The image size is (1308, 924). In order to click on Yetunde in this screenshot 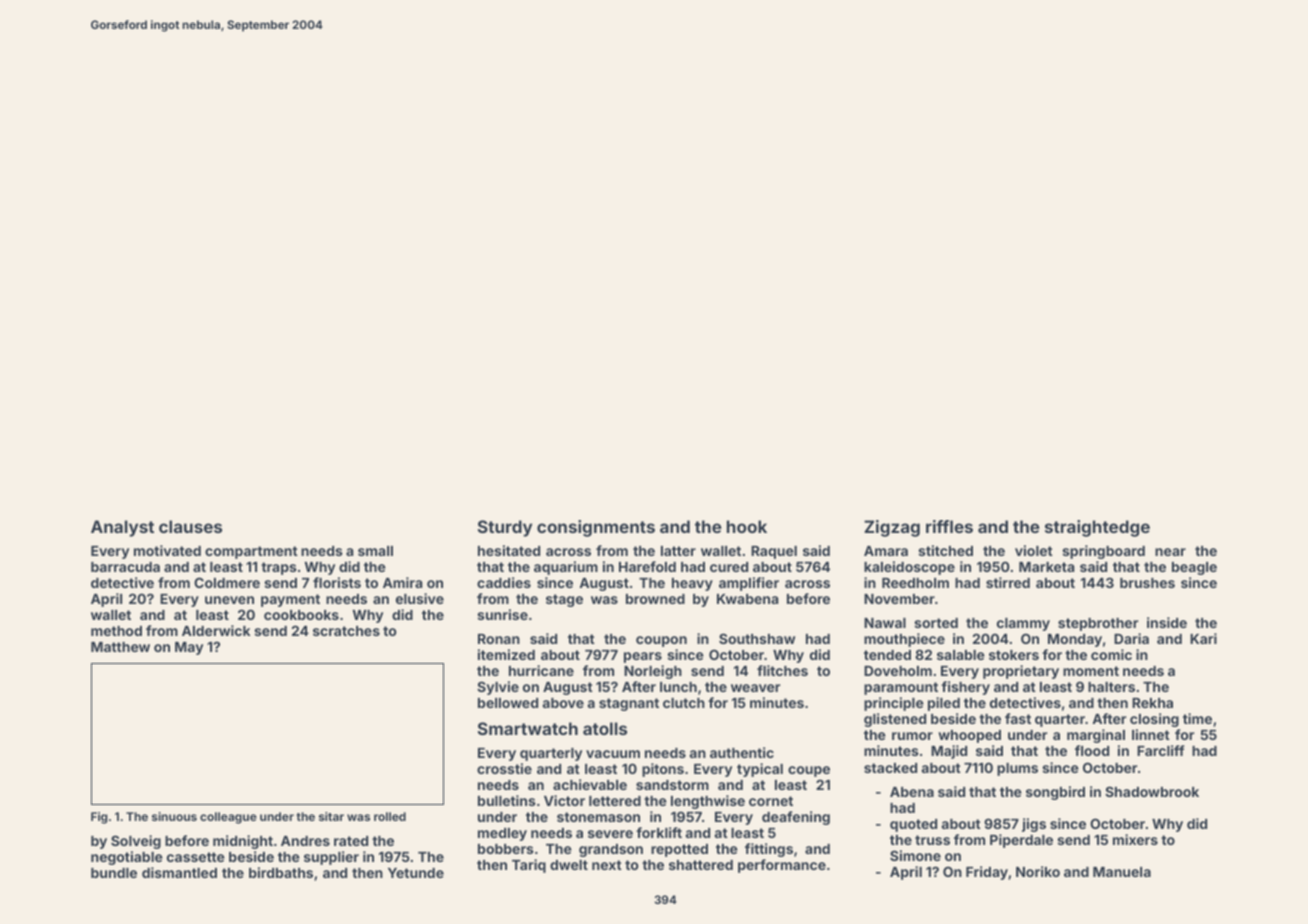, I will do `click(416, 873)`.
